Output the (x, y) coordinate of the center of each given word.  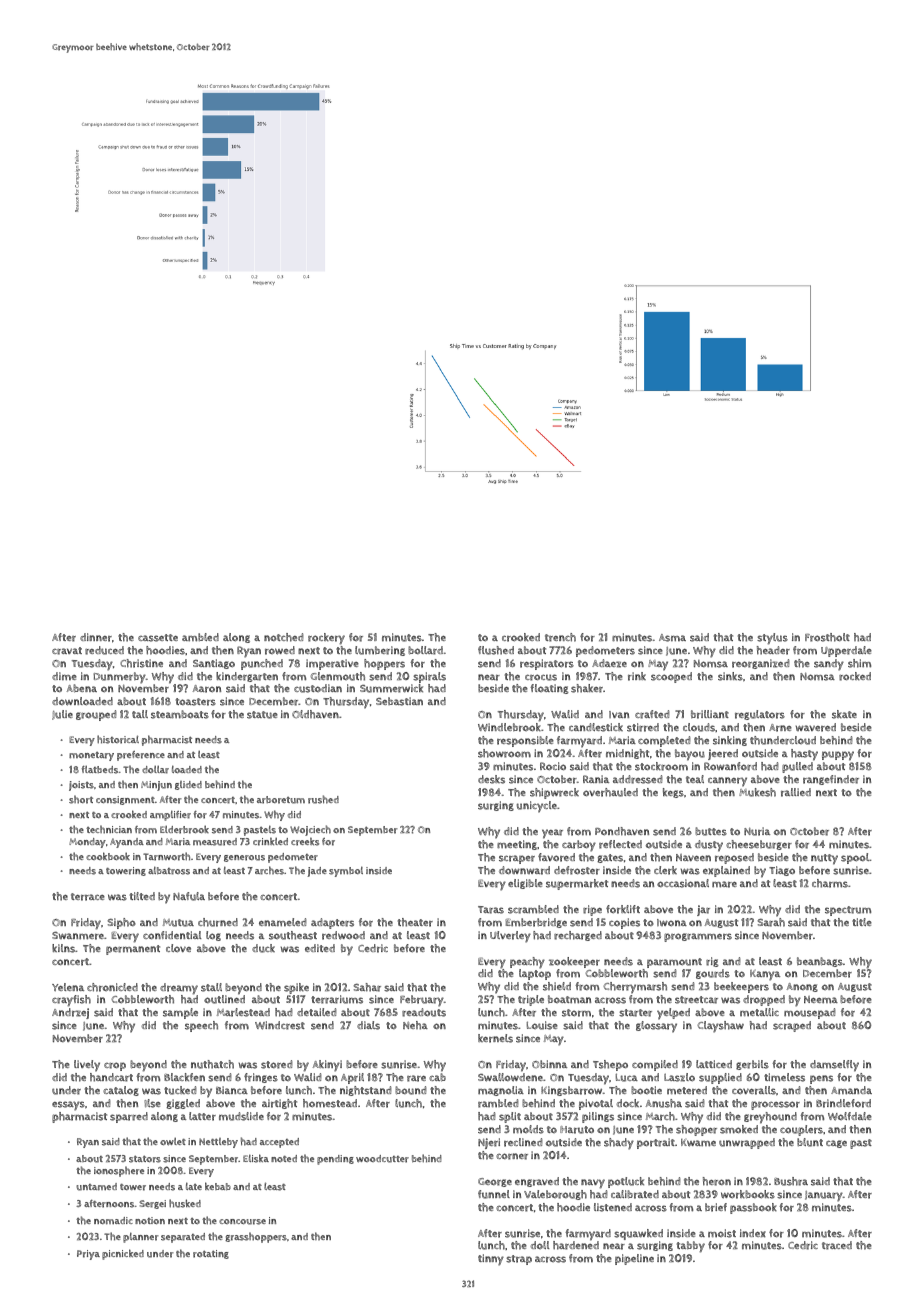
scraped (792, 1026)
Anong (802, 987)
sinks (730, 676)
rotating (211, 1254)
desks (491, 779)
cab (437, 1077)
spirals (429, 677)
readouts (424, 1012)
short (81, 799)
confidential (172, 935)
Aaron (207, 689)
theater (415, 922)
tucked (180, 1090)
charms (830, 883)
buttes (711, 831)
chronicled (112, 987)
